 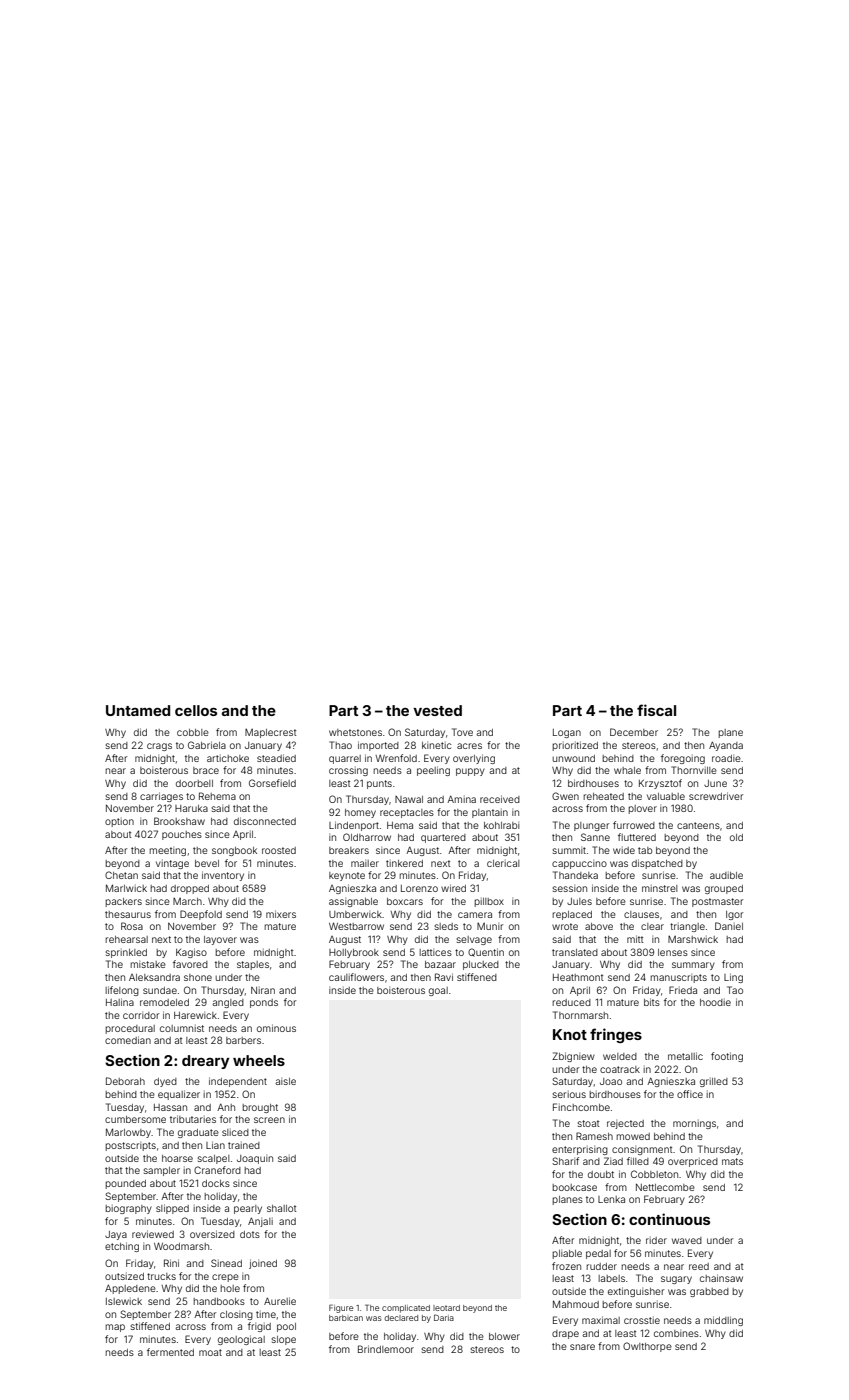 What do you see at coordinates (241, 1340) in the image?
I see `geological` at bounding box center [241, 1340].
